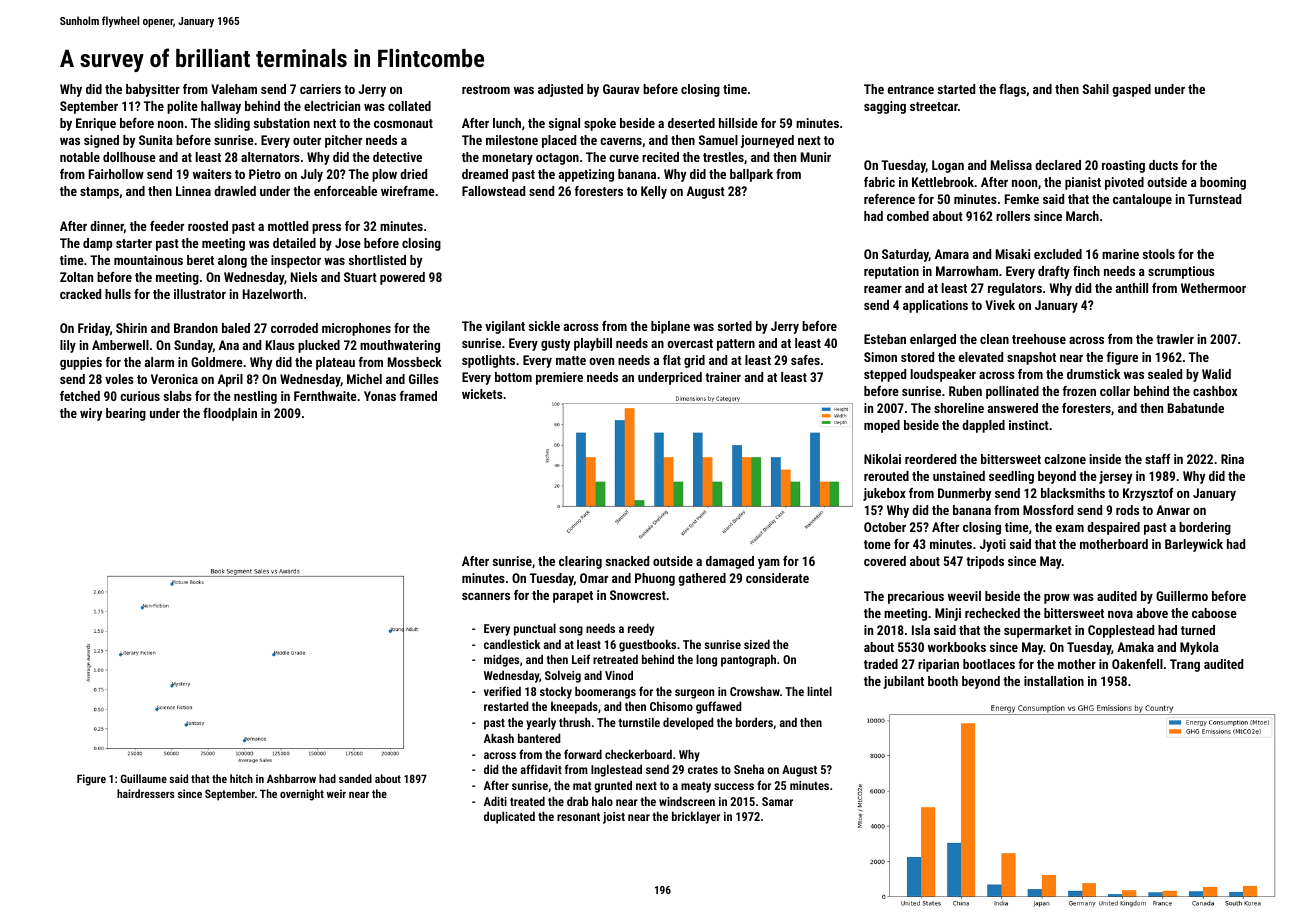 The height and width of the screenshot is (924, 1308). I want to click on carriers, so click(320, 89).
